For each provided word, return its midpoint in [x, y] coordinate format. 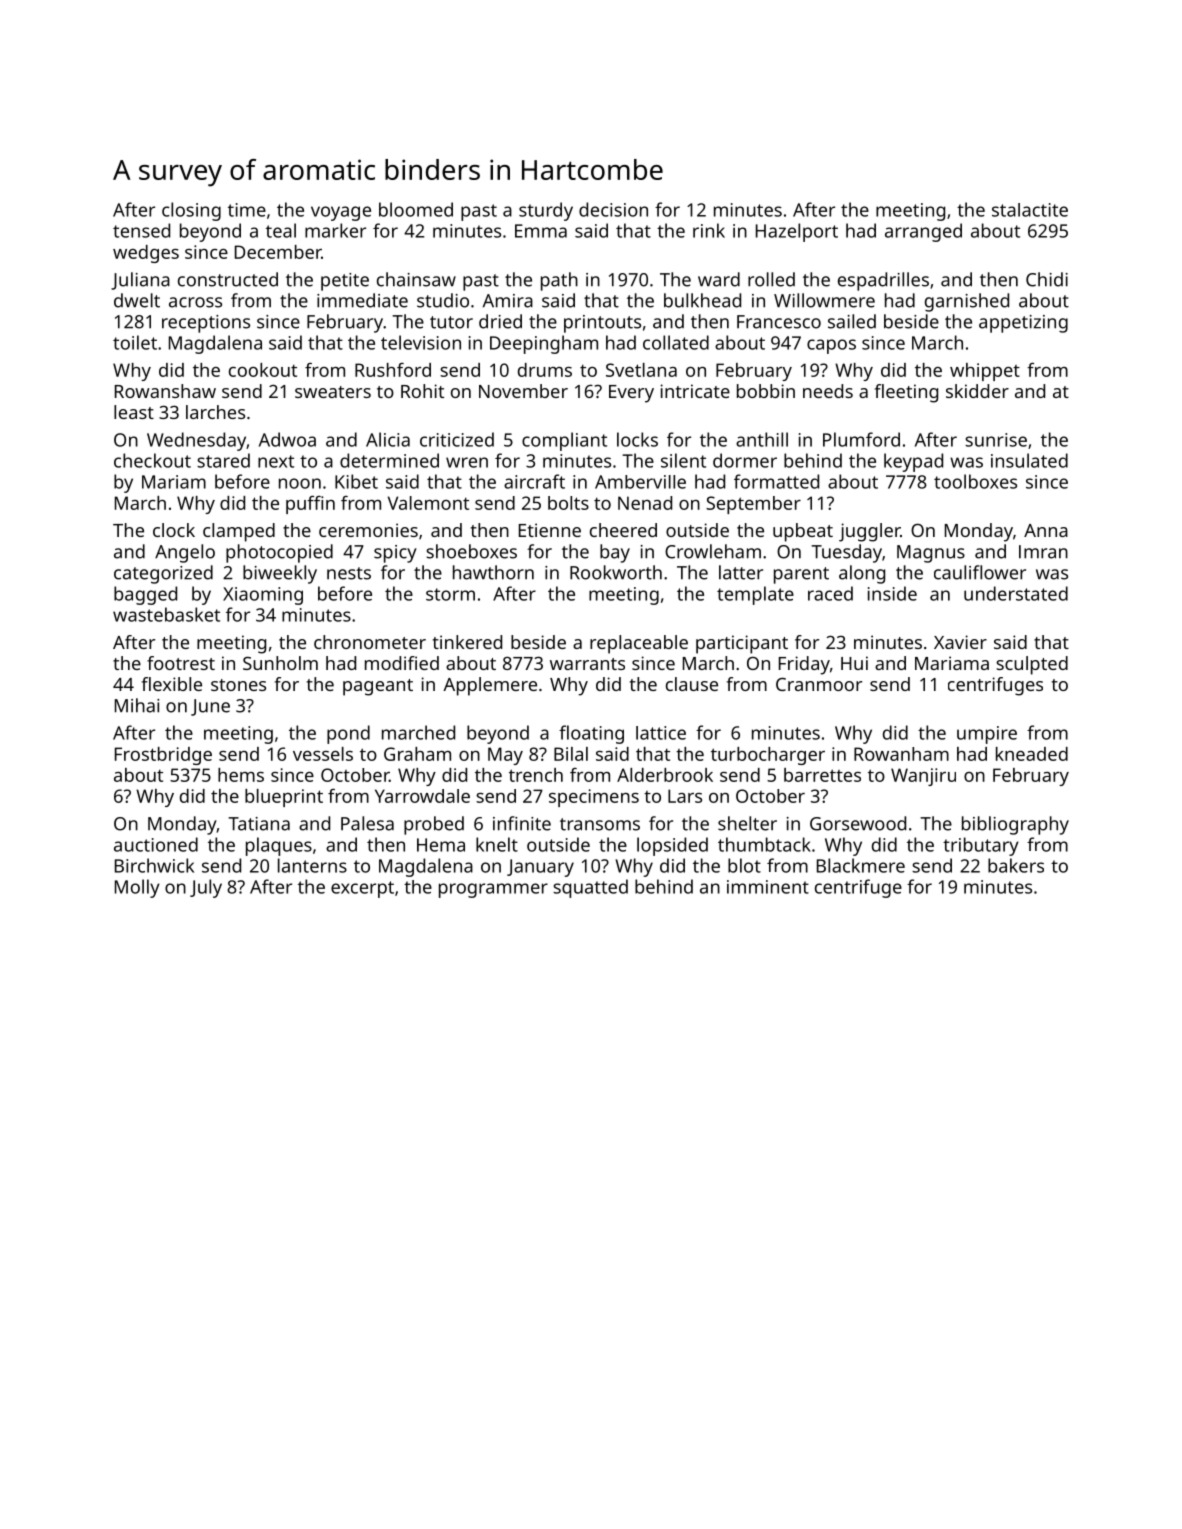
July [206, 888]
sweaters [333, 392]
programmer [493, 890]
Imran [1043, 552]
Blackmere [861, 865]
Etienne [550, 530]
